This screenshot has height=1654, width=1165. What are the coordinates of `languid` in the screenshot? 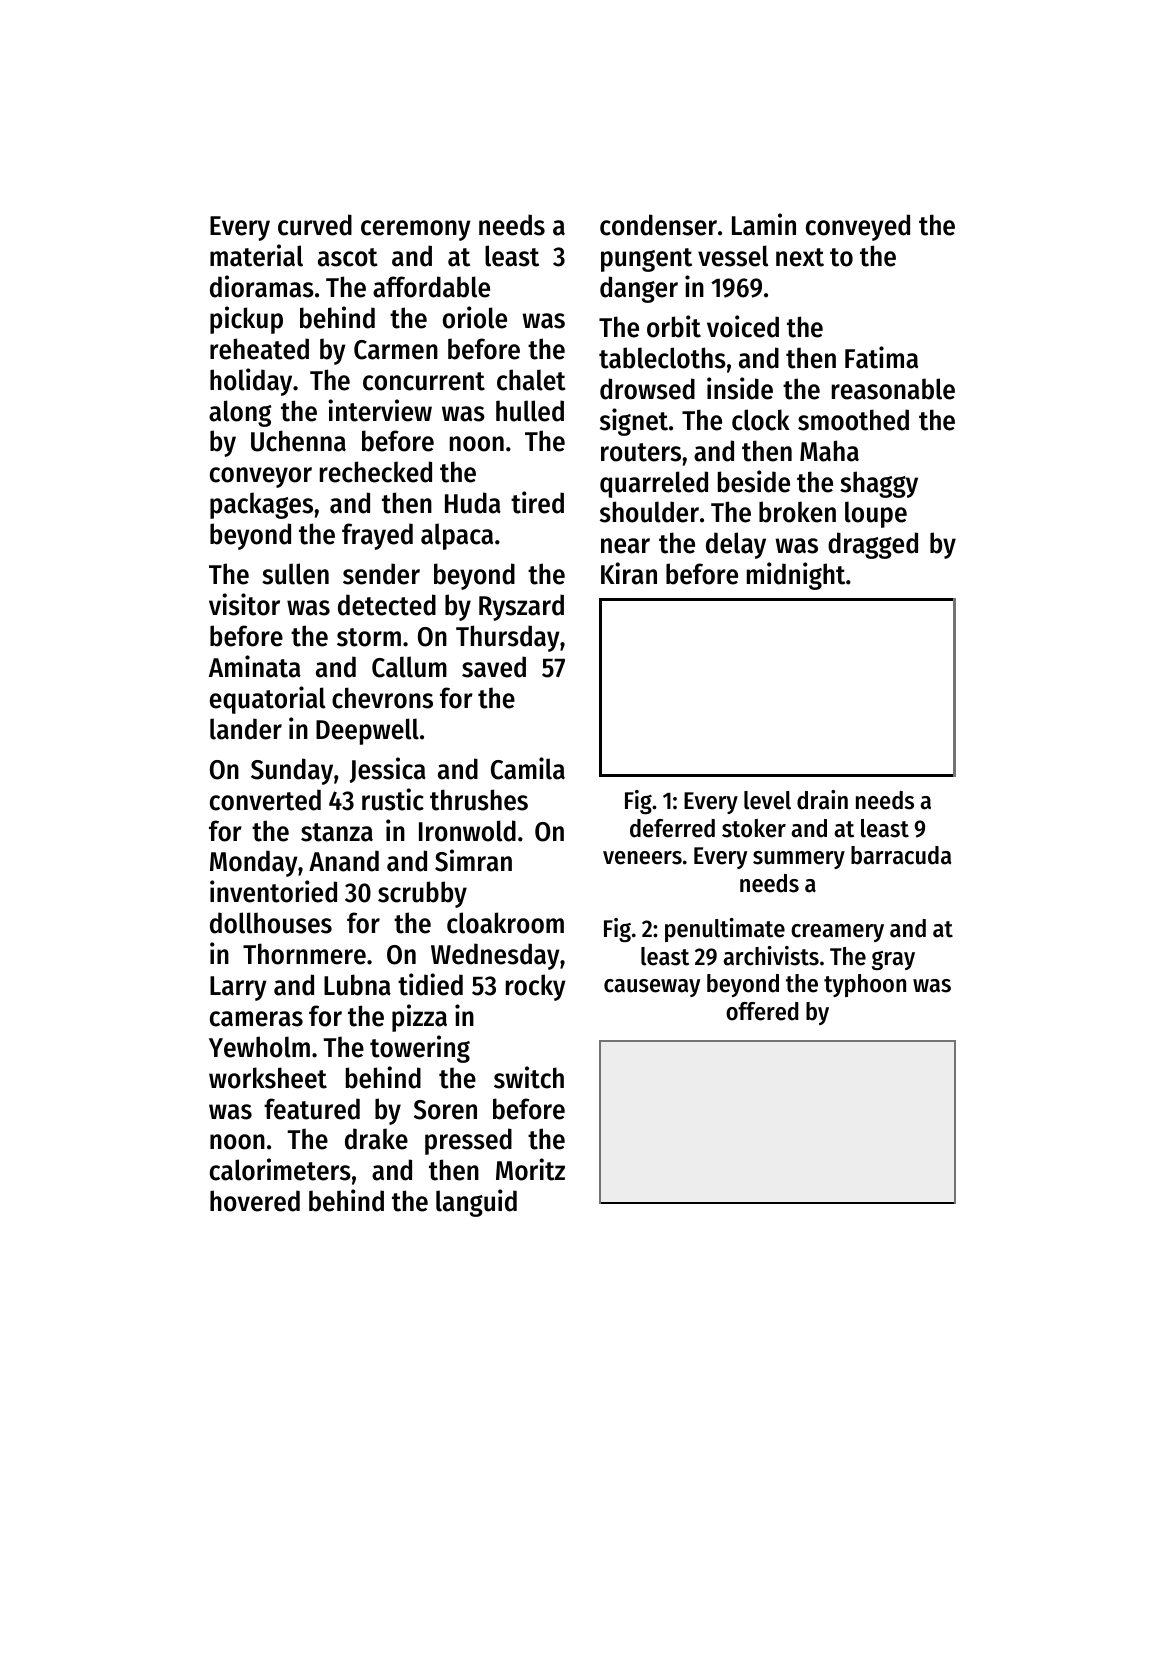 It's located at (476, 1203).
